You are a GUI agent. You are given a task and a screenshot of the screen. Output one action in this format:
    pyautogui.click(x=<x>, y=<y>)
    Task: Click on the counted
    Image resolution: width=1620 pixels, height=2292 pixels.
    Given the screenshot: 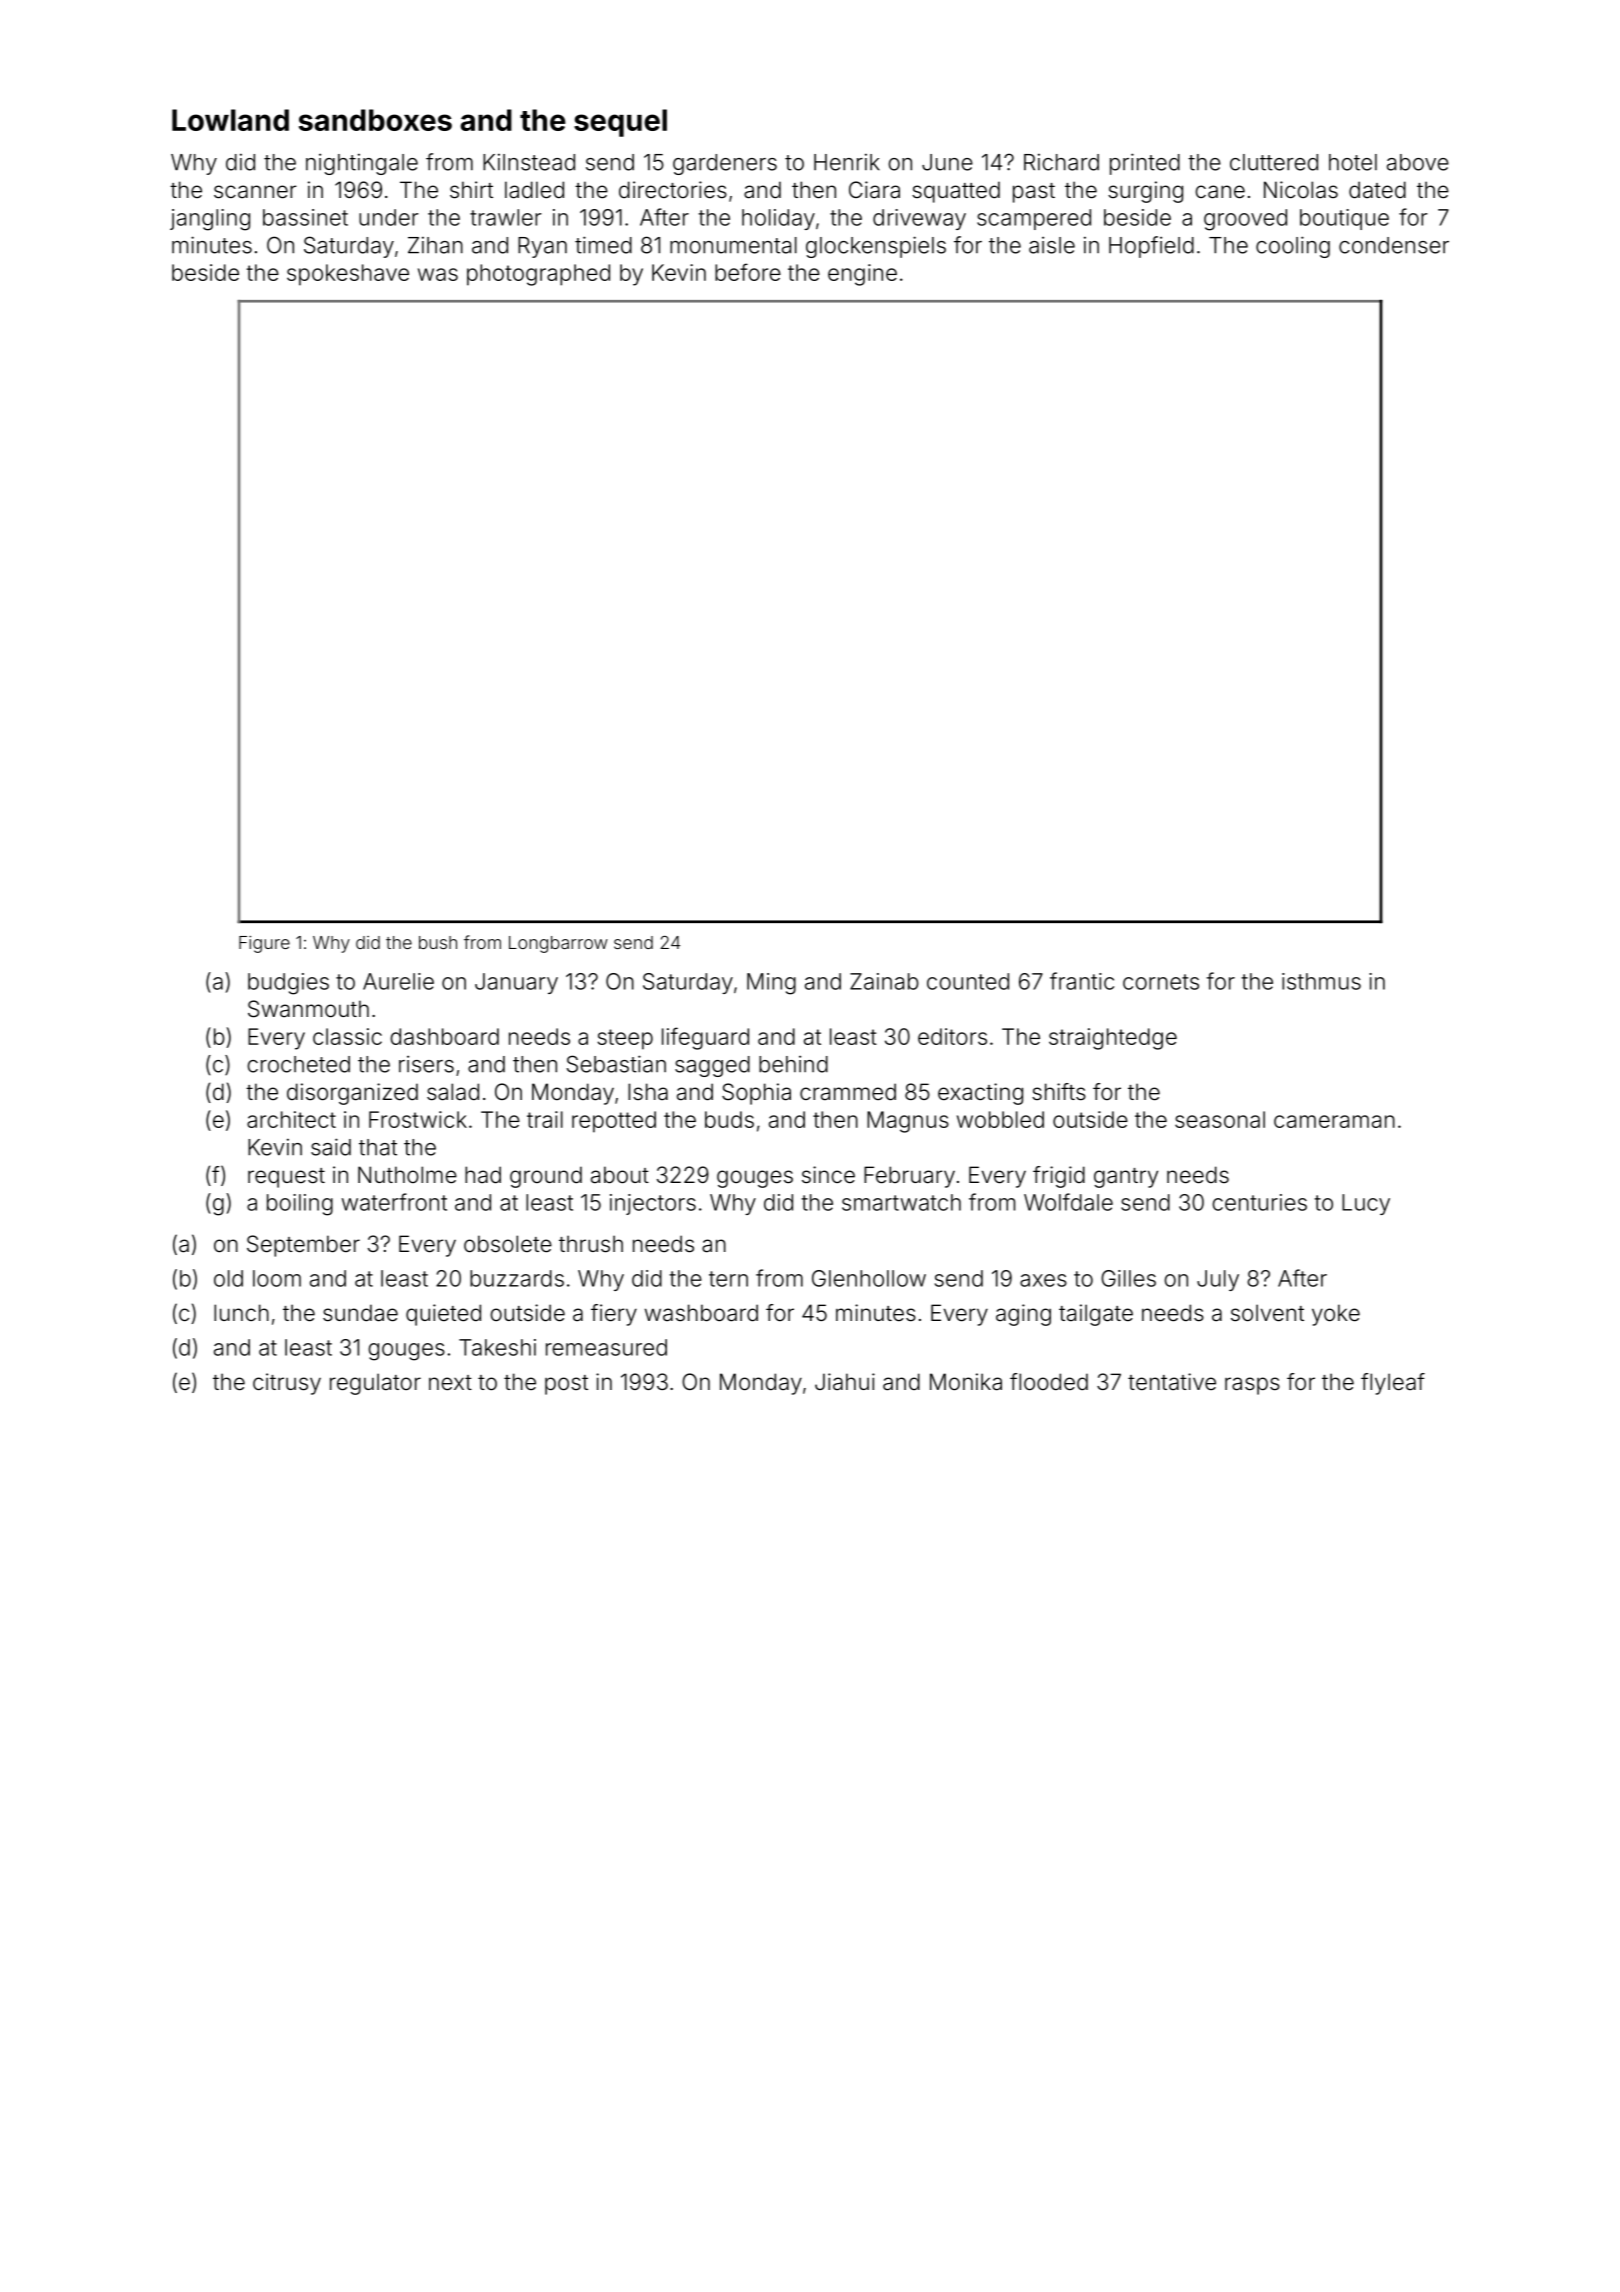 What is the action you would take?
    pyautogui.click(x=968, y=981)
